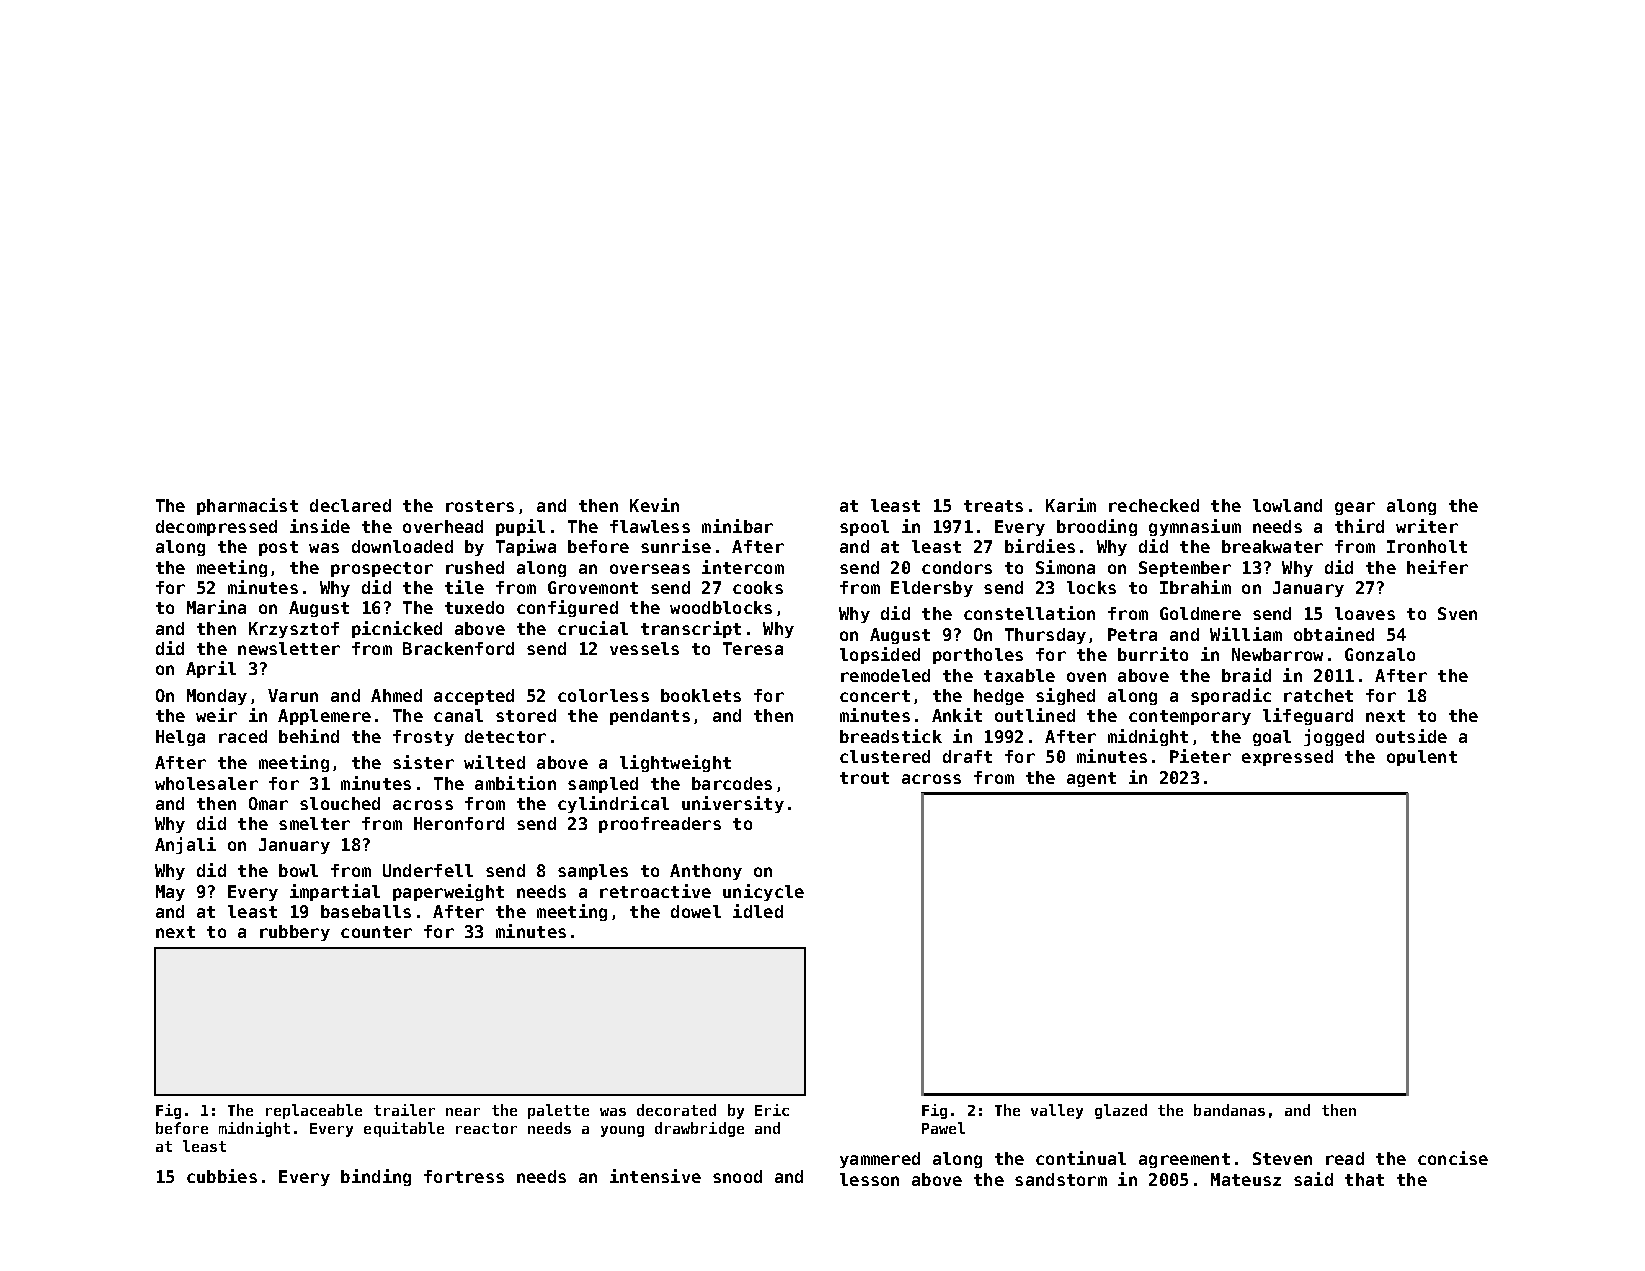 Image resolution: width=1645 pixels, height=1271 pixels. What do you see at coordinates (758, 911) in the page?
I see `idled` at bounding box center [758, 911].
